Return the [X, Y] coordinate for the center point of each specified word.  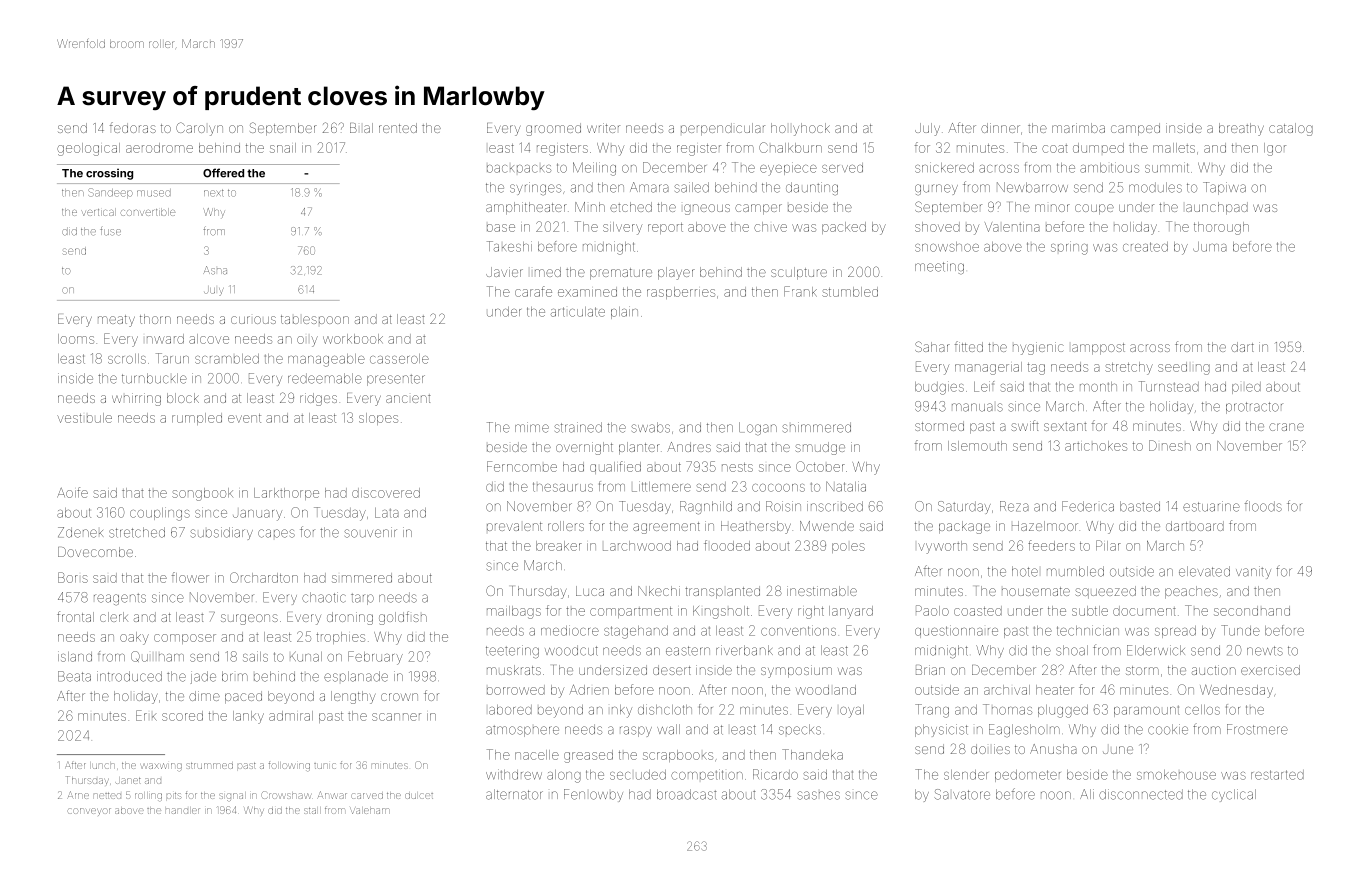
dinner [1000, 128]
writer [603, 128]
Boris [73, 577]
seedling [1184, 368]
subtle [1090, 611]
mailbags [514, 612]
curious [253, 320]
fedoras [133, 127]
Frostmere [1257, 729]
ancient [408, 398]
